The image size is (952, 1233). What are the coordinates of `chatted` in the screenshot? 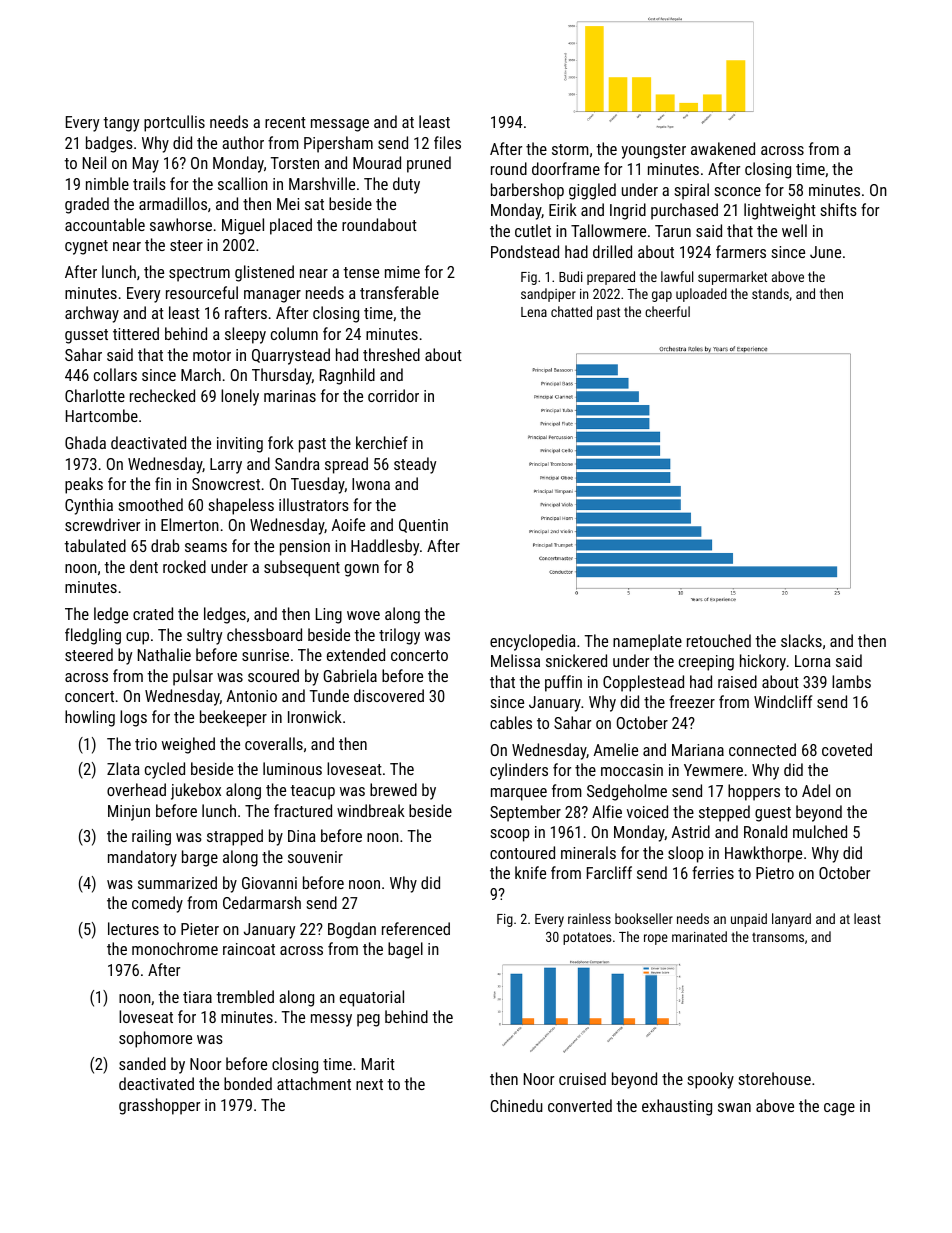 It's located at (571, 311).
